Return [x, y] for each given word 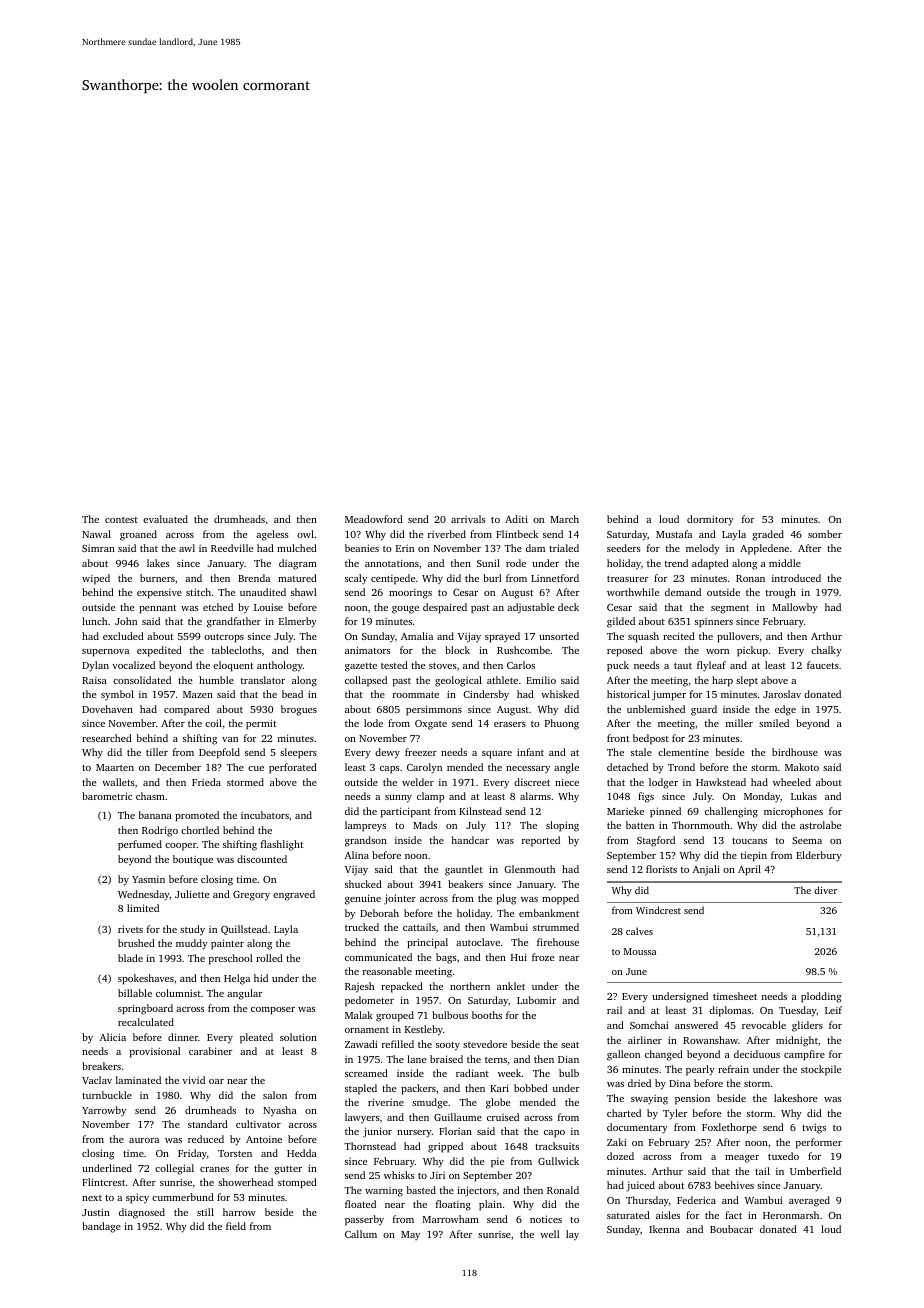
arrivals [468, 519]
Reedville [232, 548]
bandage [101, 1227]
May [410, 1236]
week [509, 1073]
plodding [821, 997]
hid [261, 978]
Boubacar [731, 1229]
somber [825, 534]
